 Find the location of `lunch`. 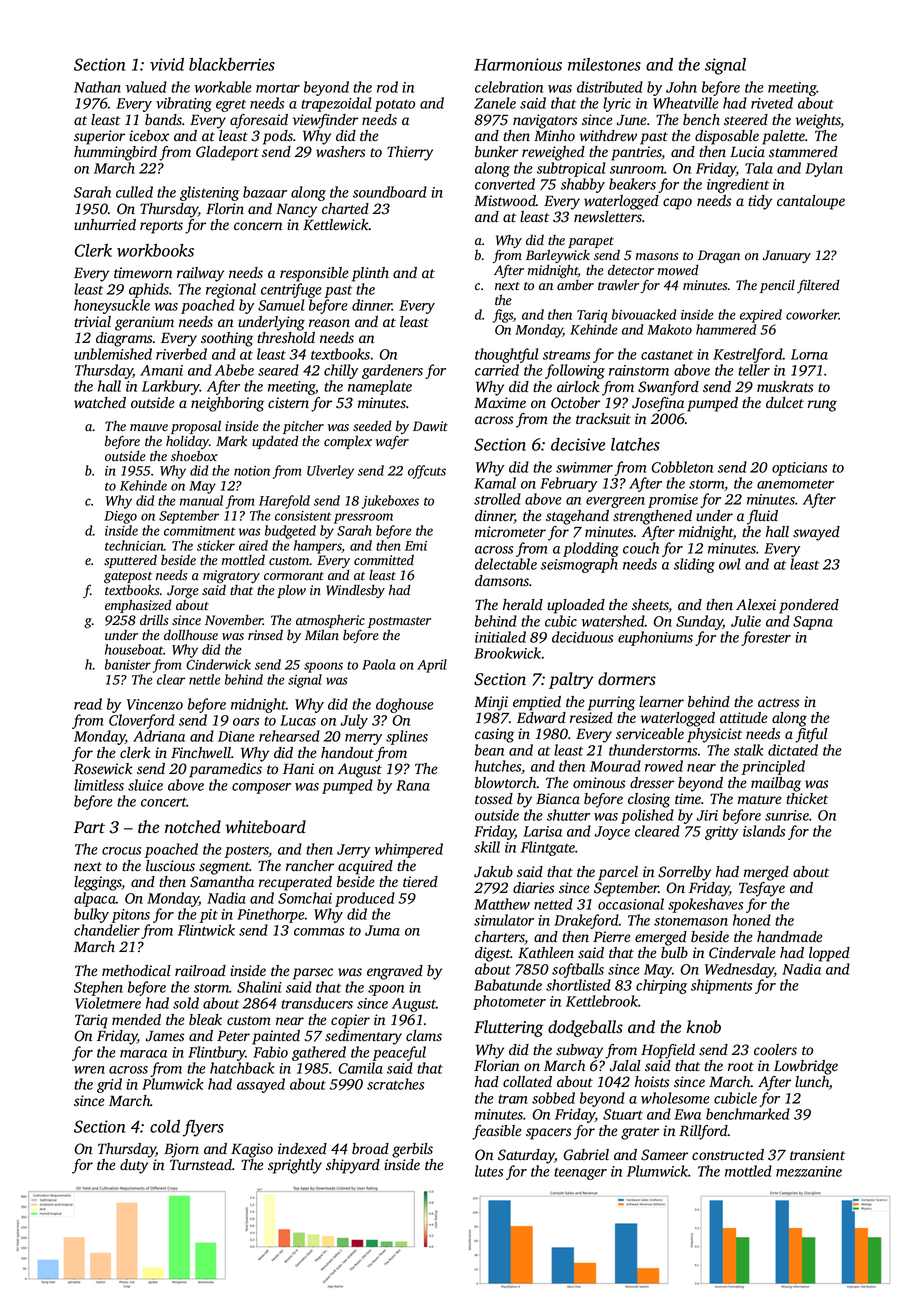

lunch is located at coordinates (812, 1081).
